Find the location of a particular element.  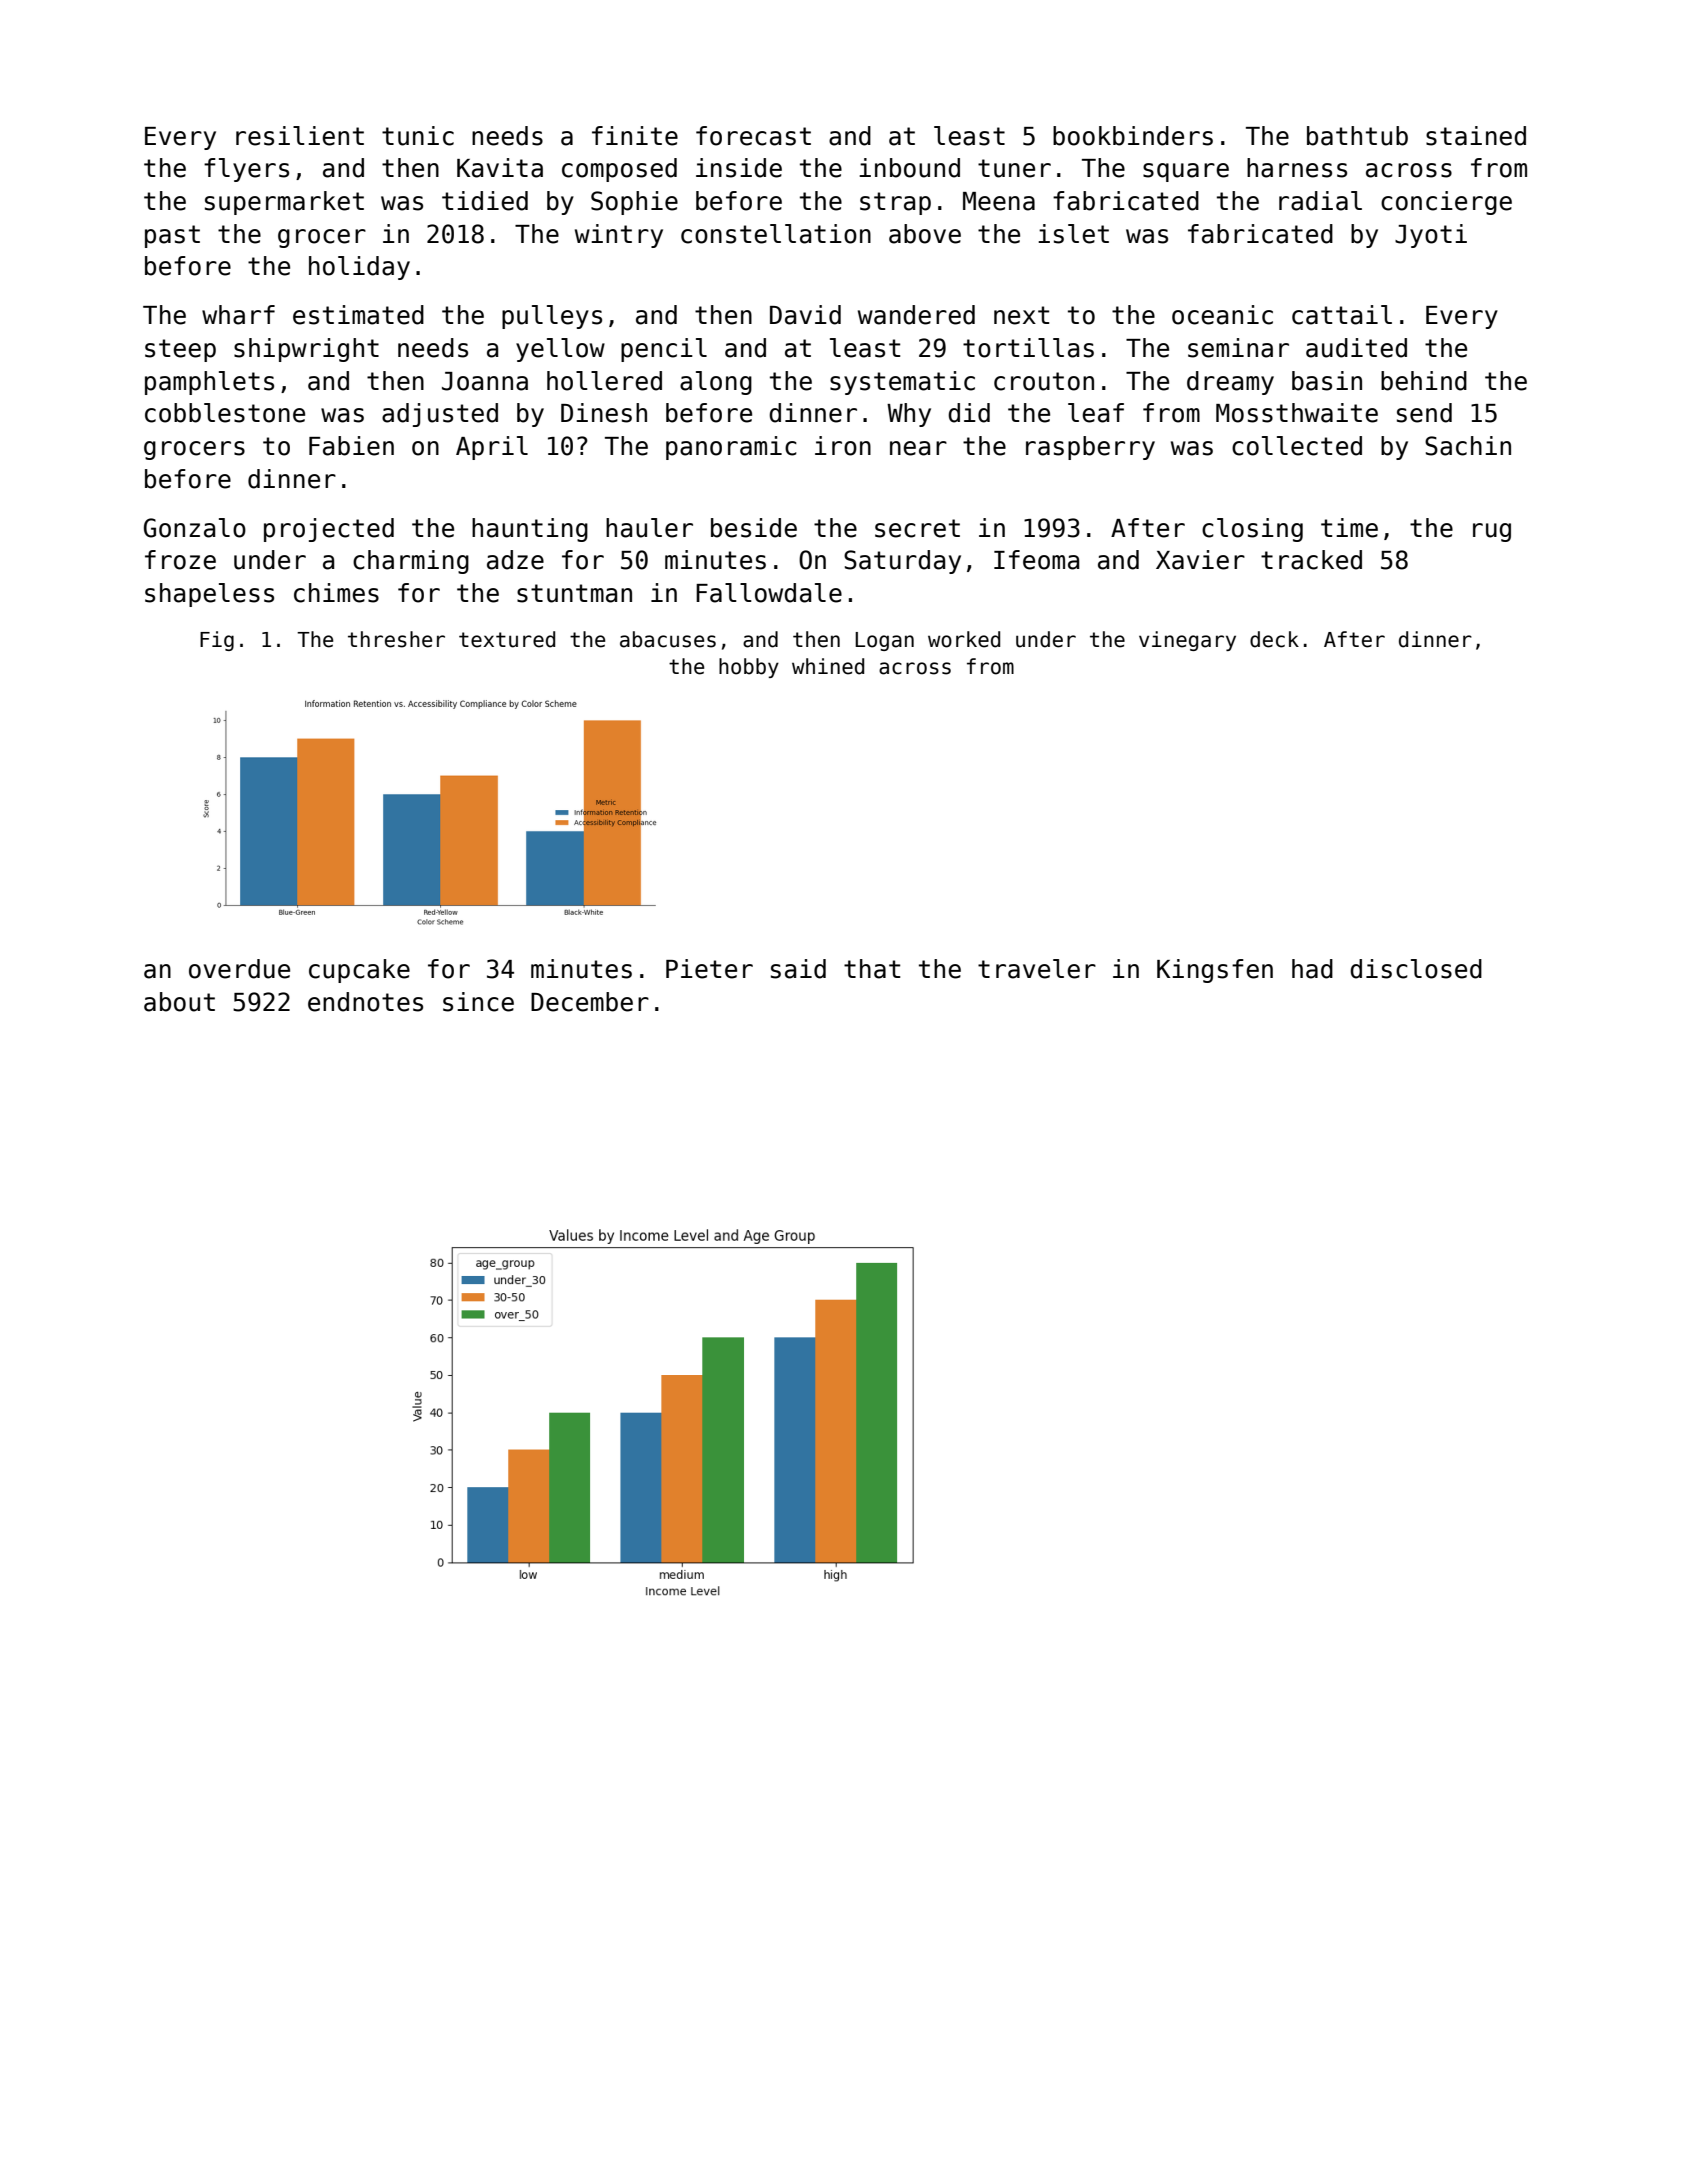

radial is located at coordinates (1320, 201).
